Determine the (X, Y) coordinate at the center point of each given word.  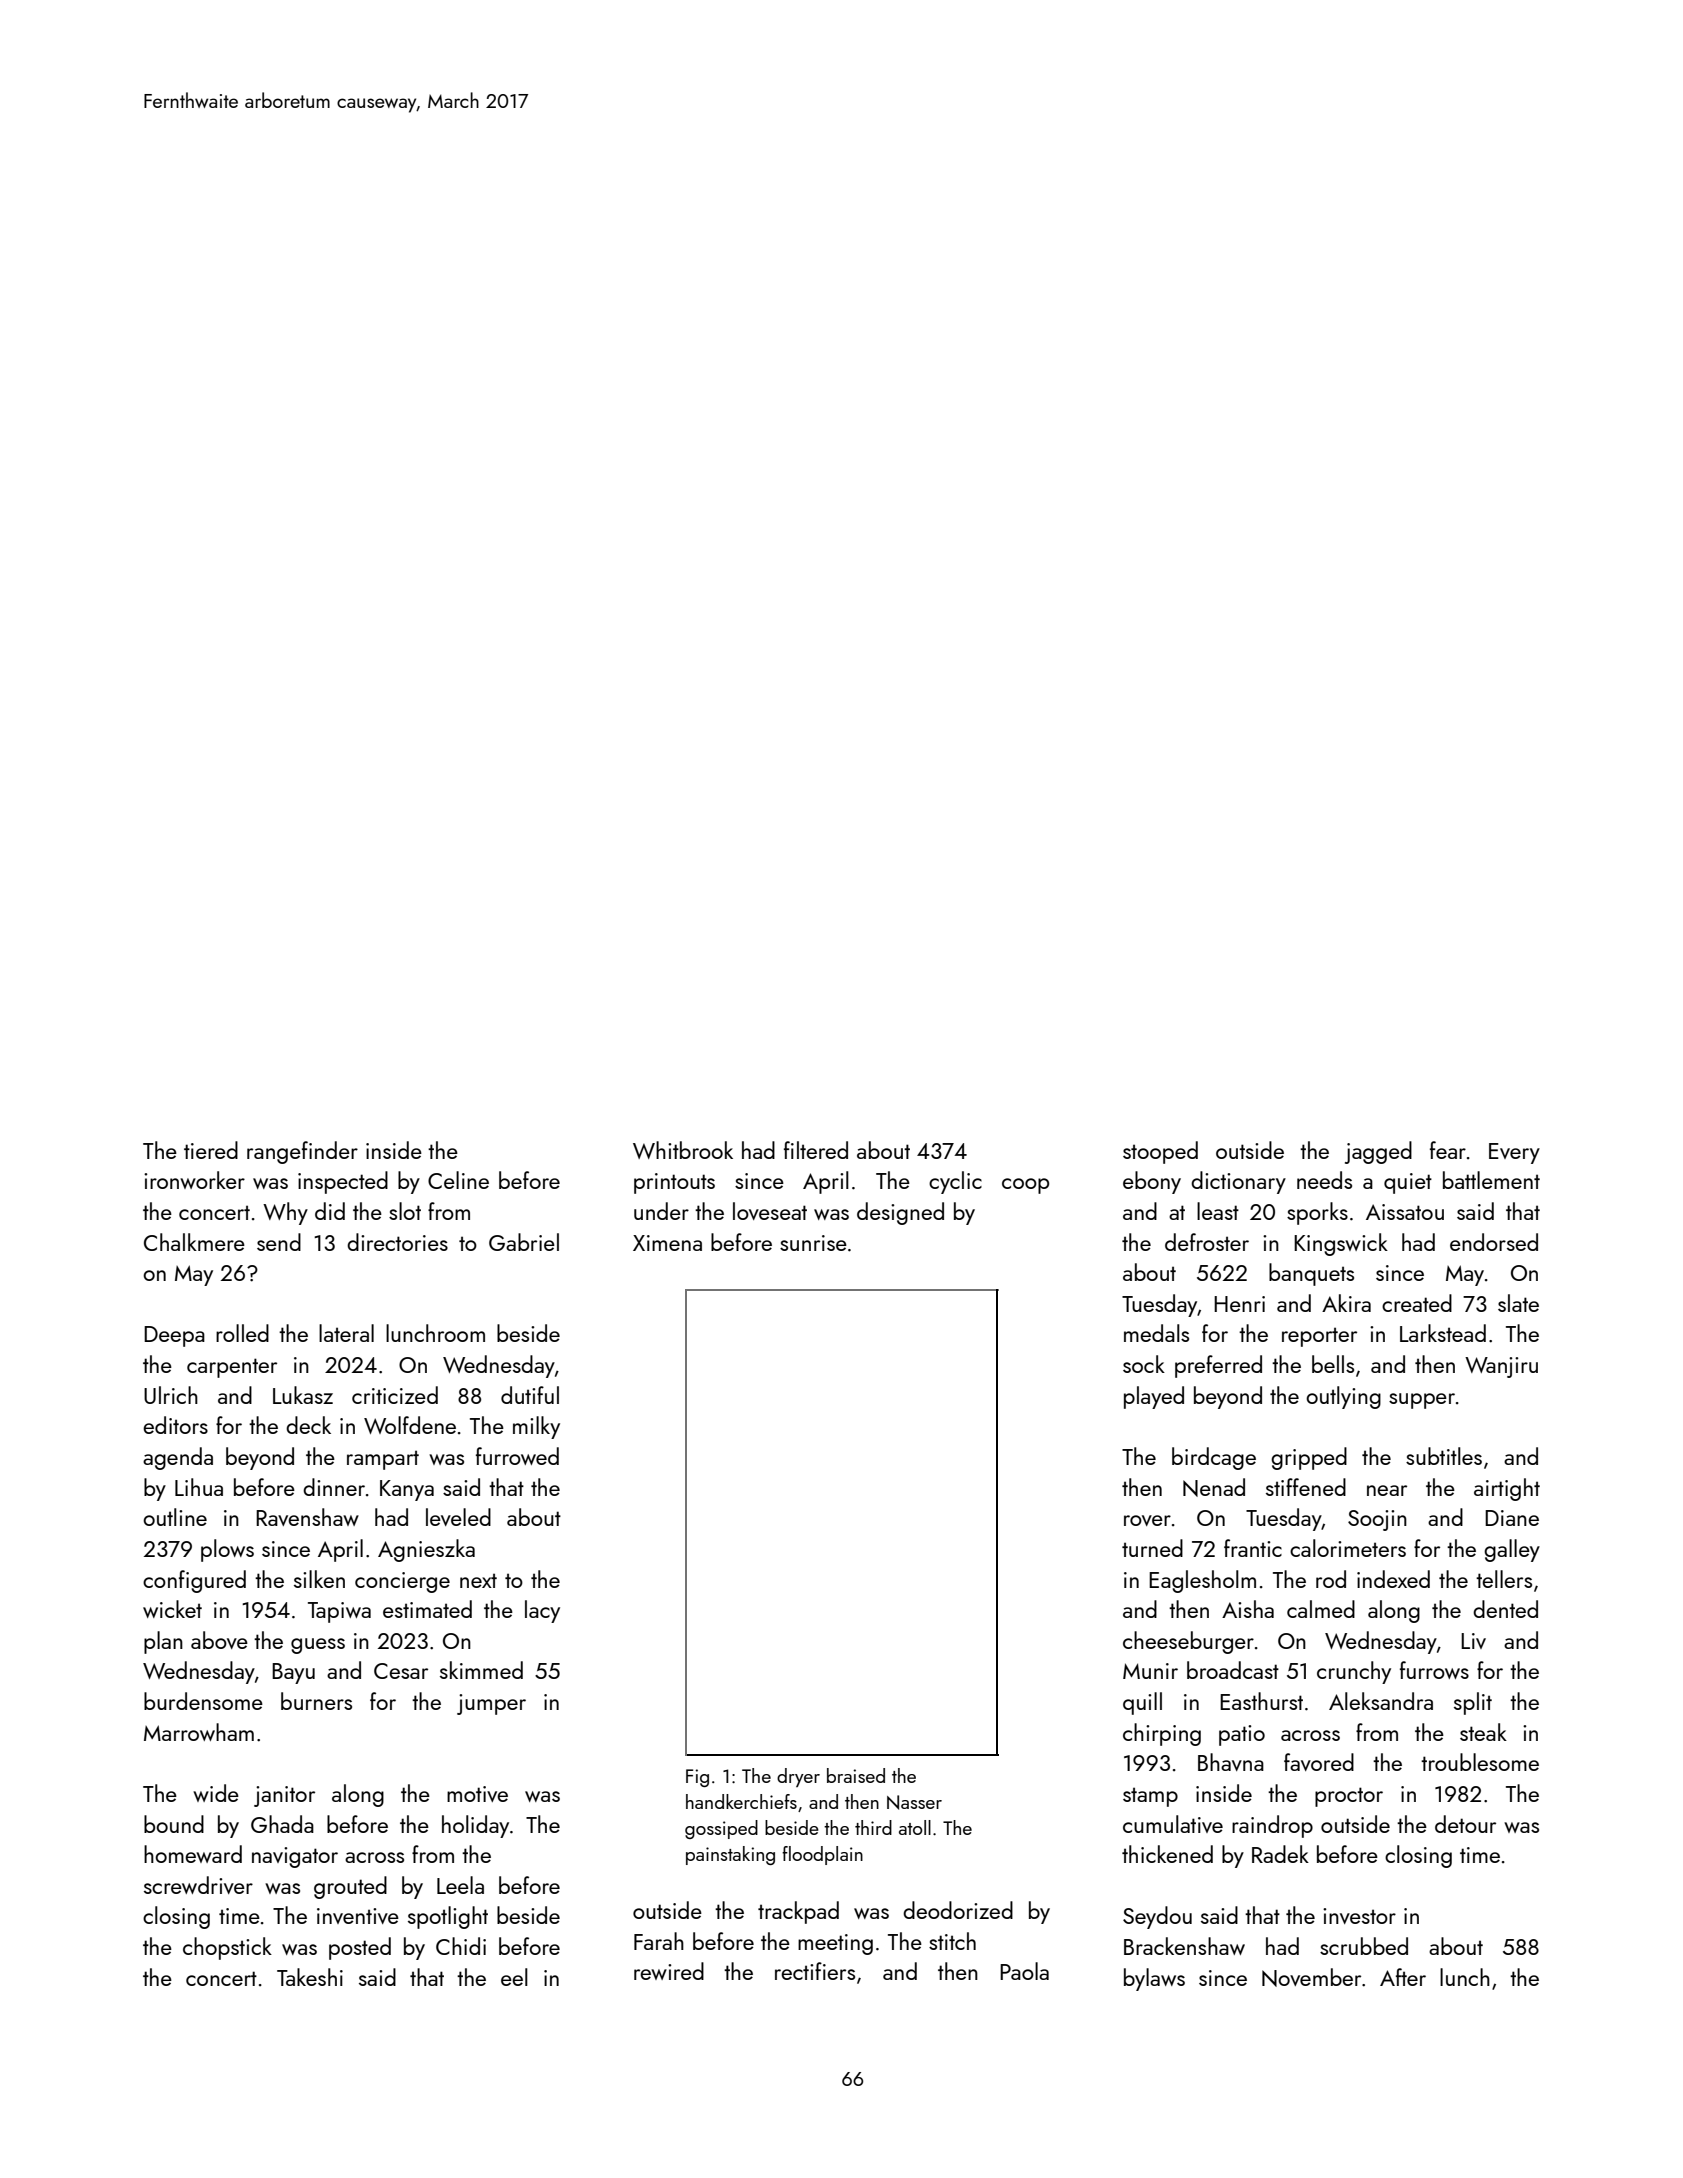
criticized (395, 1395)
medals (1156, 1333)
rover (1147, 1520)
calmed (1321, 1609)
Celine (458, 1180)
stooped (1160, 1152)
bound (174, 1824)
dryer (798, 1777)
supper (1422, 1401)
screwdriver (198, 1885)
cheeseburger (1188, 1642)
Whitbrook (683, 1150)
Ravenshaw (307, 1517)
